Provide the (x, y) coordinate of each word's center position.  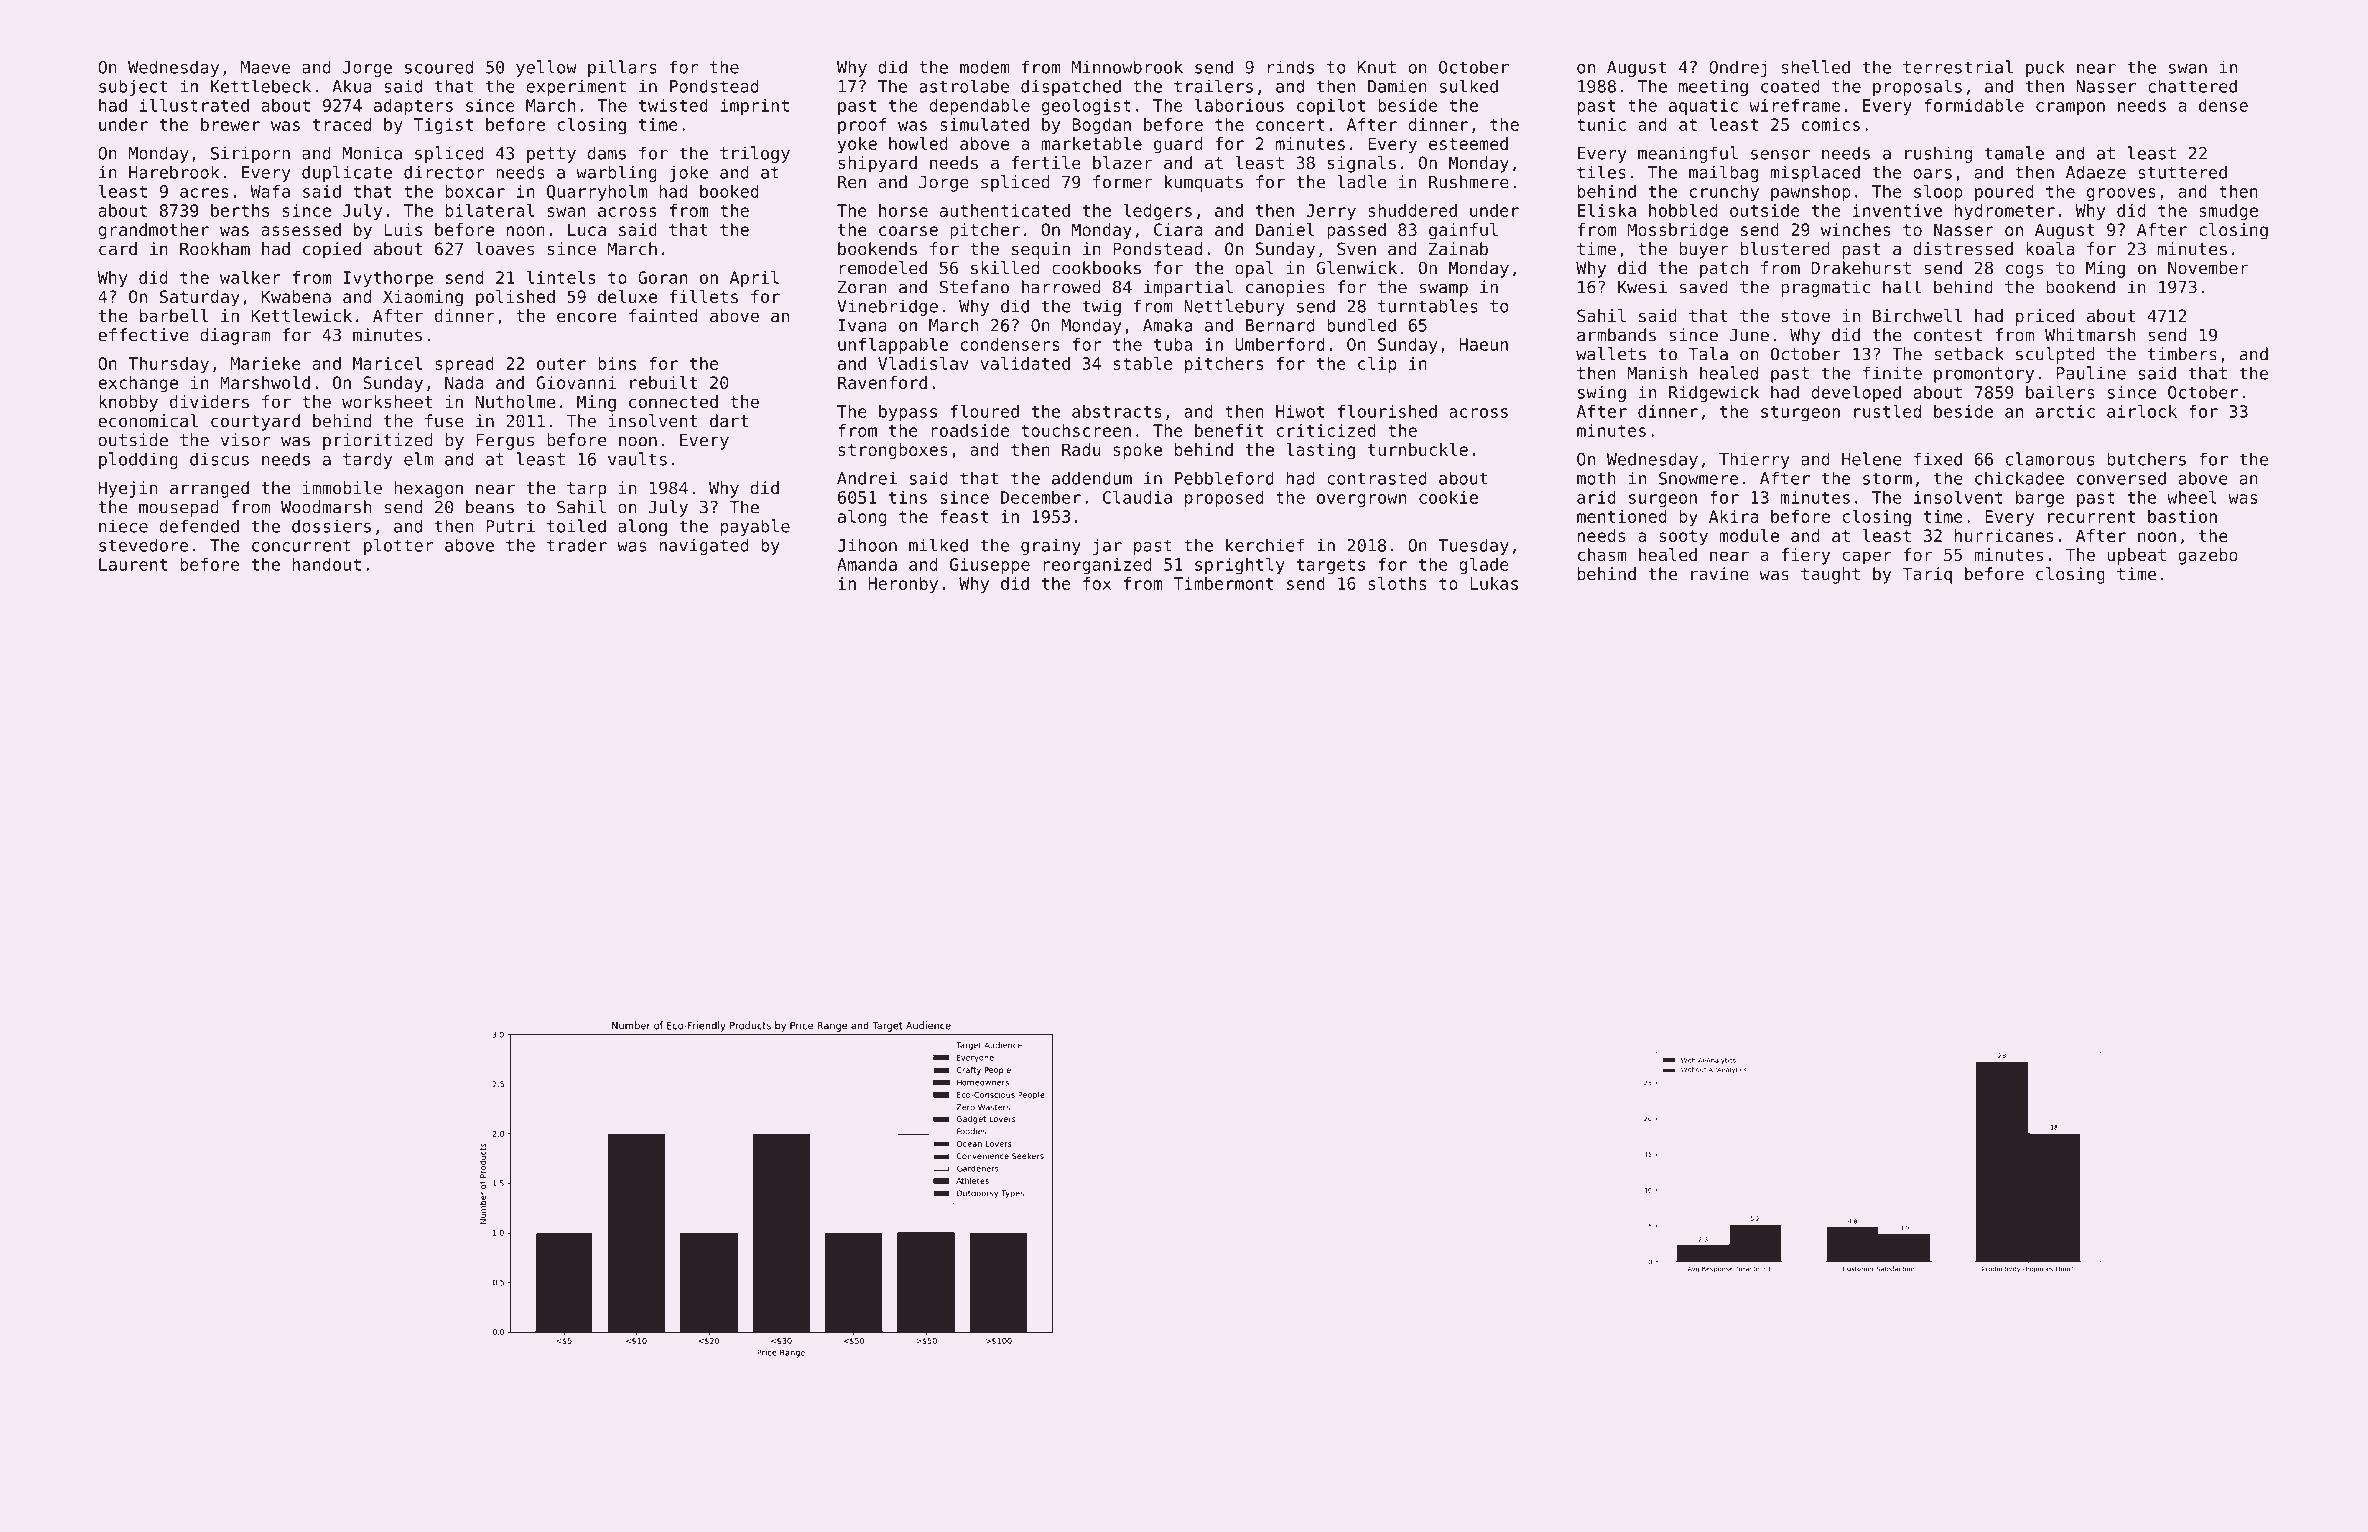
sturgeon (1800, 413)
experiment (576, 87)
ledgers (1157, 212)
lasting (1320, 451)
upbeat (2136, 556)
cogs (2024, 271)
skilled (1005, 268)
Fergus (505, 442)
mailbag (1723, 173)
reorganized (1097, 566)
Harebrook (174, 172)
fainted (663, 315)
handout (327, 564)
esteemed (1468, 143)
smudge (2228, 212)
